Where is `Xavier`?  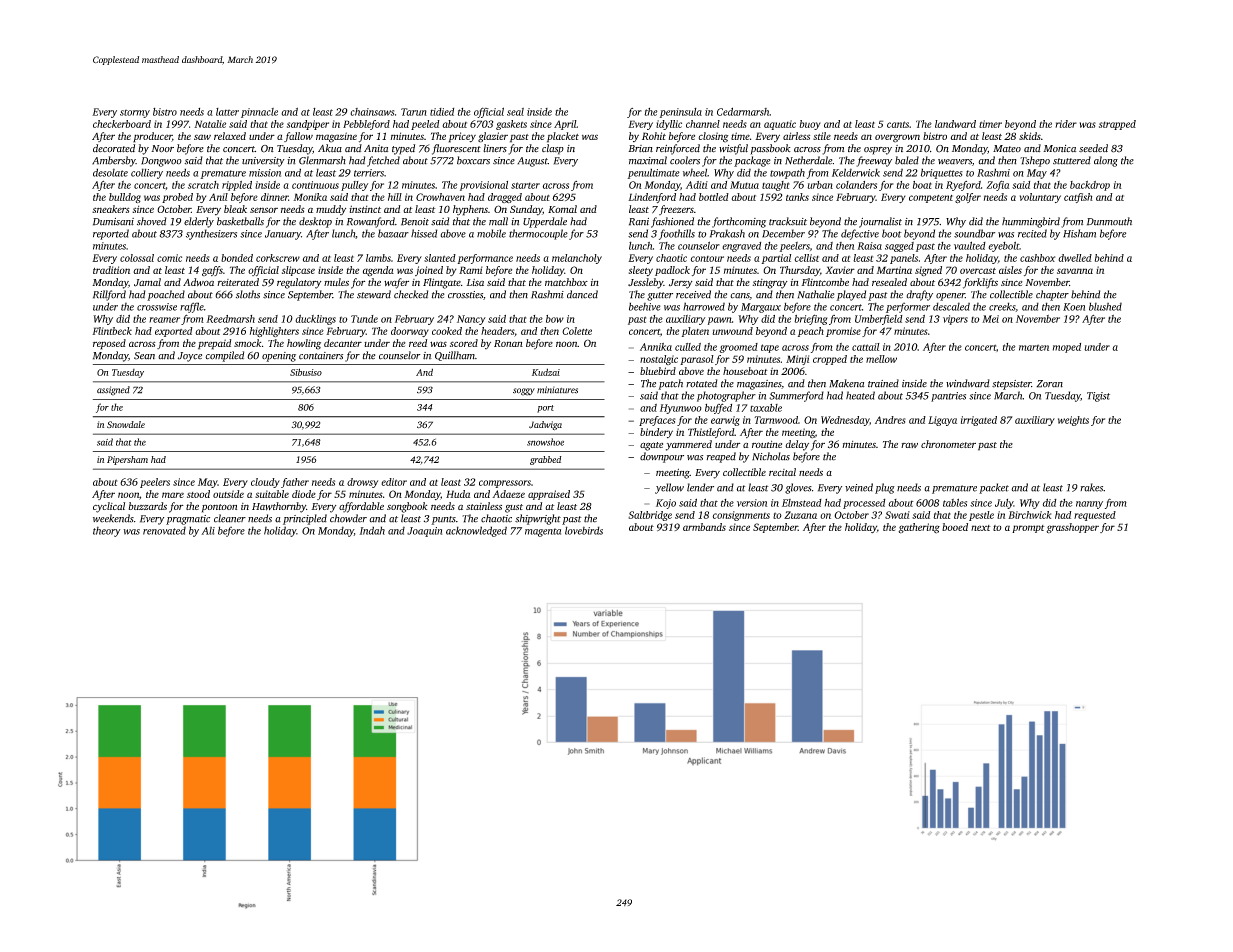
Xavier is located at coordinates (840, 270).
